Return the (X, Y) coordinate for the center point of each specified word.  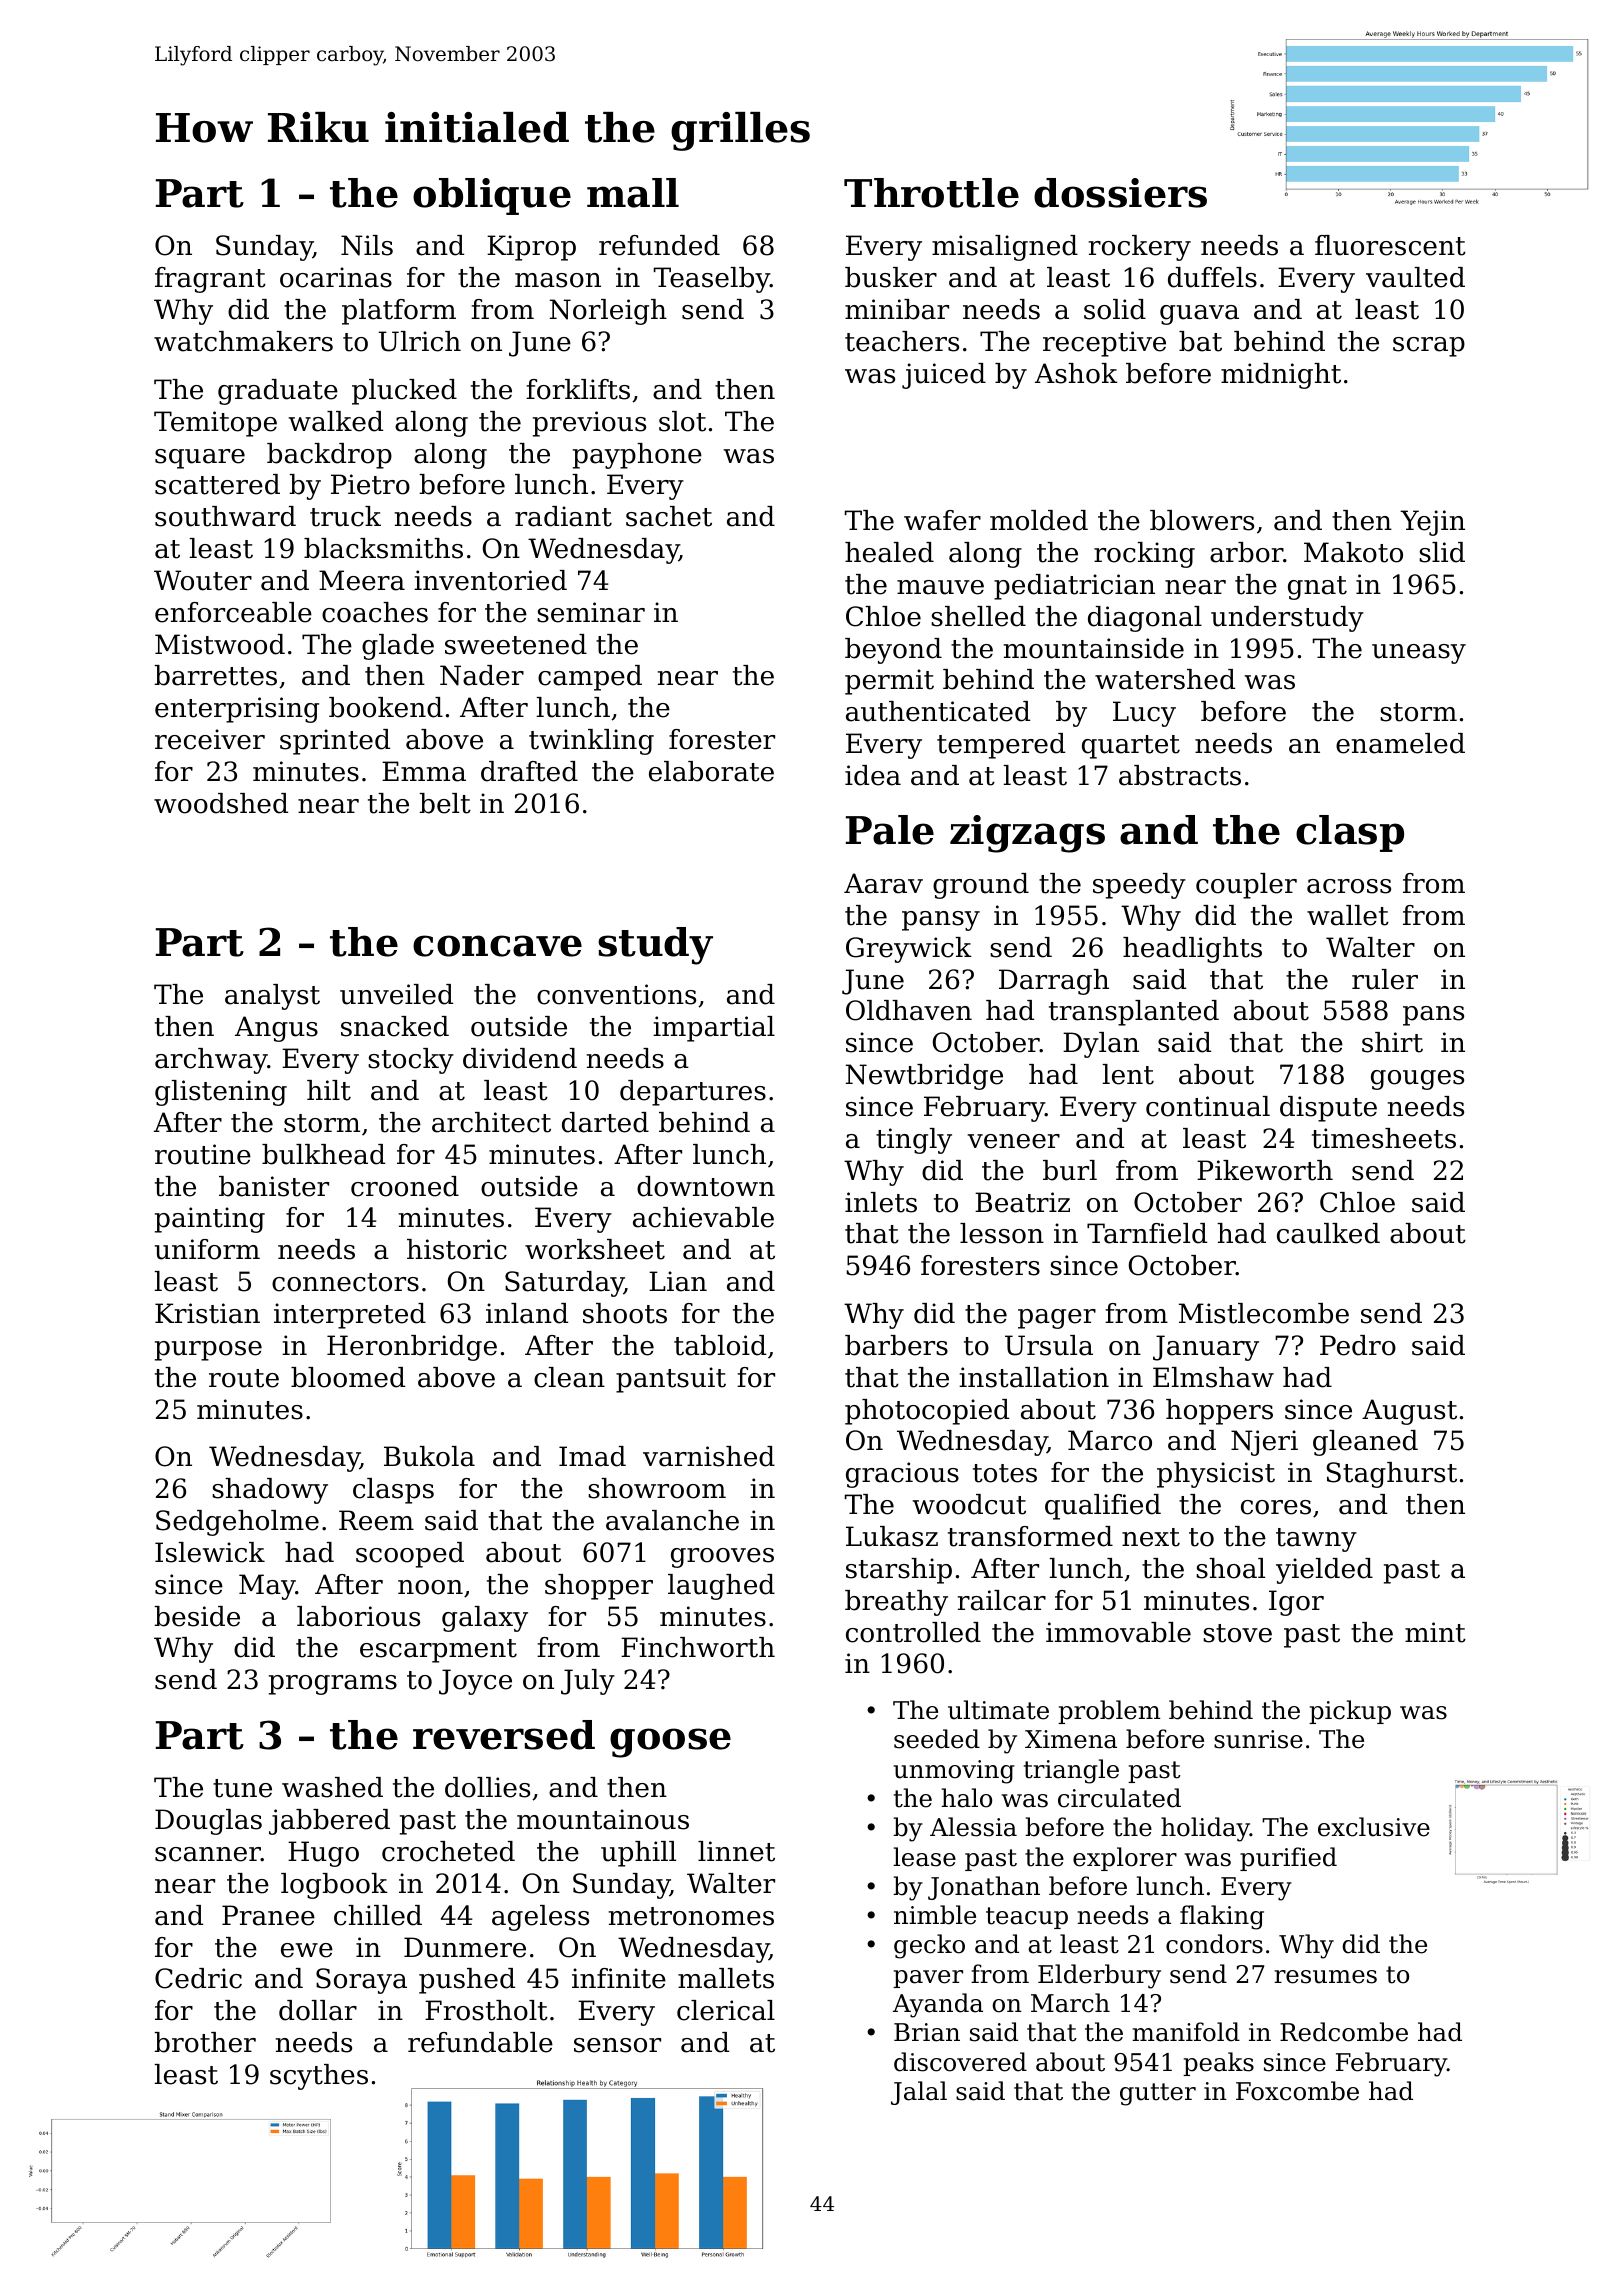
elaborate (711, 771)
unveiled (396, 994)
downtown (706, 1186)
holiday (1205, 1829)
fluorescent (1390, 245)
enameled (1400, 743)
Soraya (361, 1981)
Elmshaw (1213, 1377)
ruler (1385, 979)
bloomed (348, 1377)
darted (605, 1122)
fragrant (210, 280)
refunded (659, 245)
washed (332, 1787)
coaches (375, 612)
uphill (638, 1854)
